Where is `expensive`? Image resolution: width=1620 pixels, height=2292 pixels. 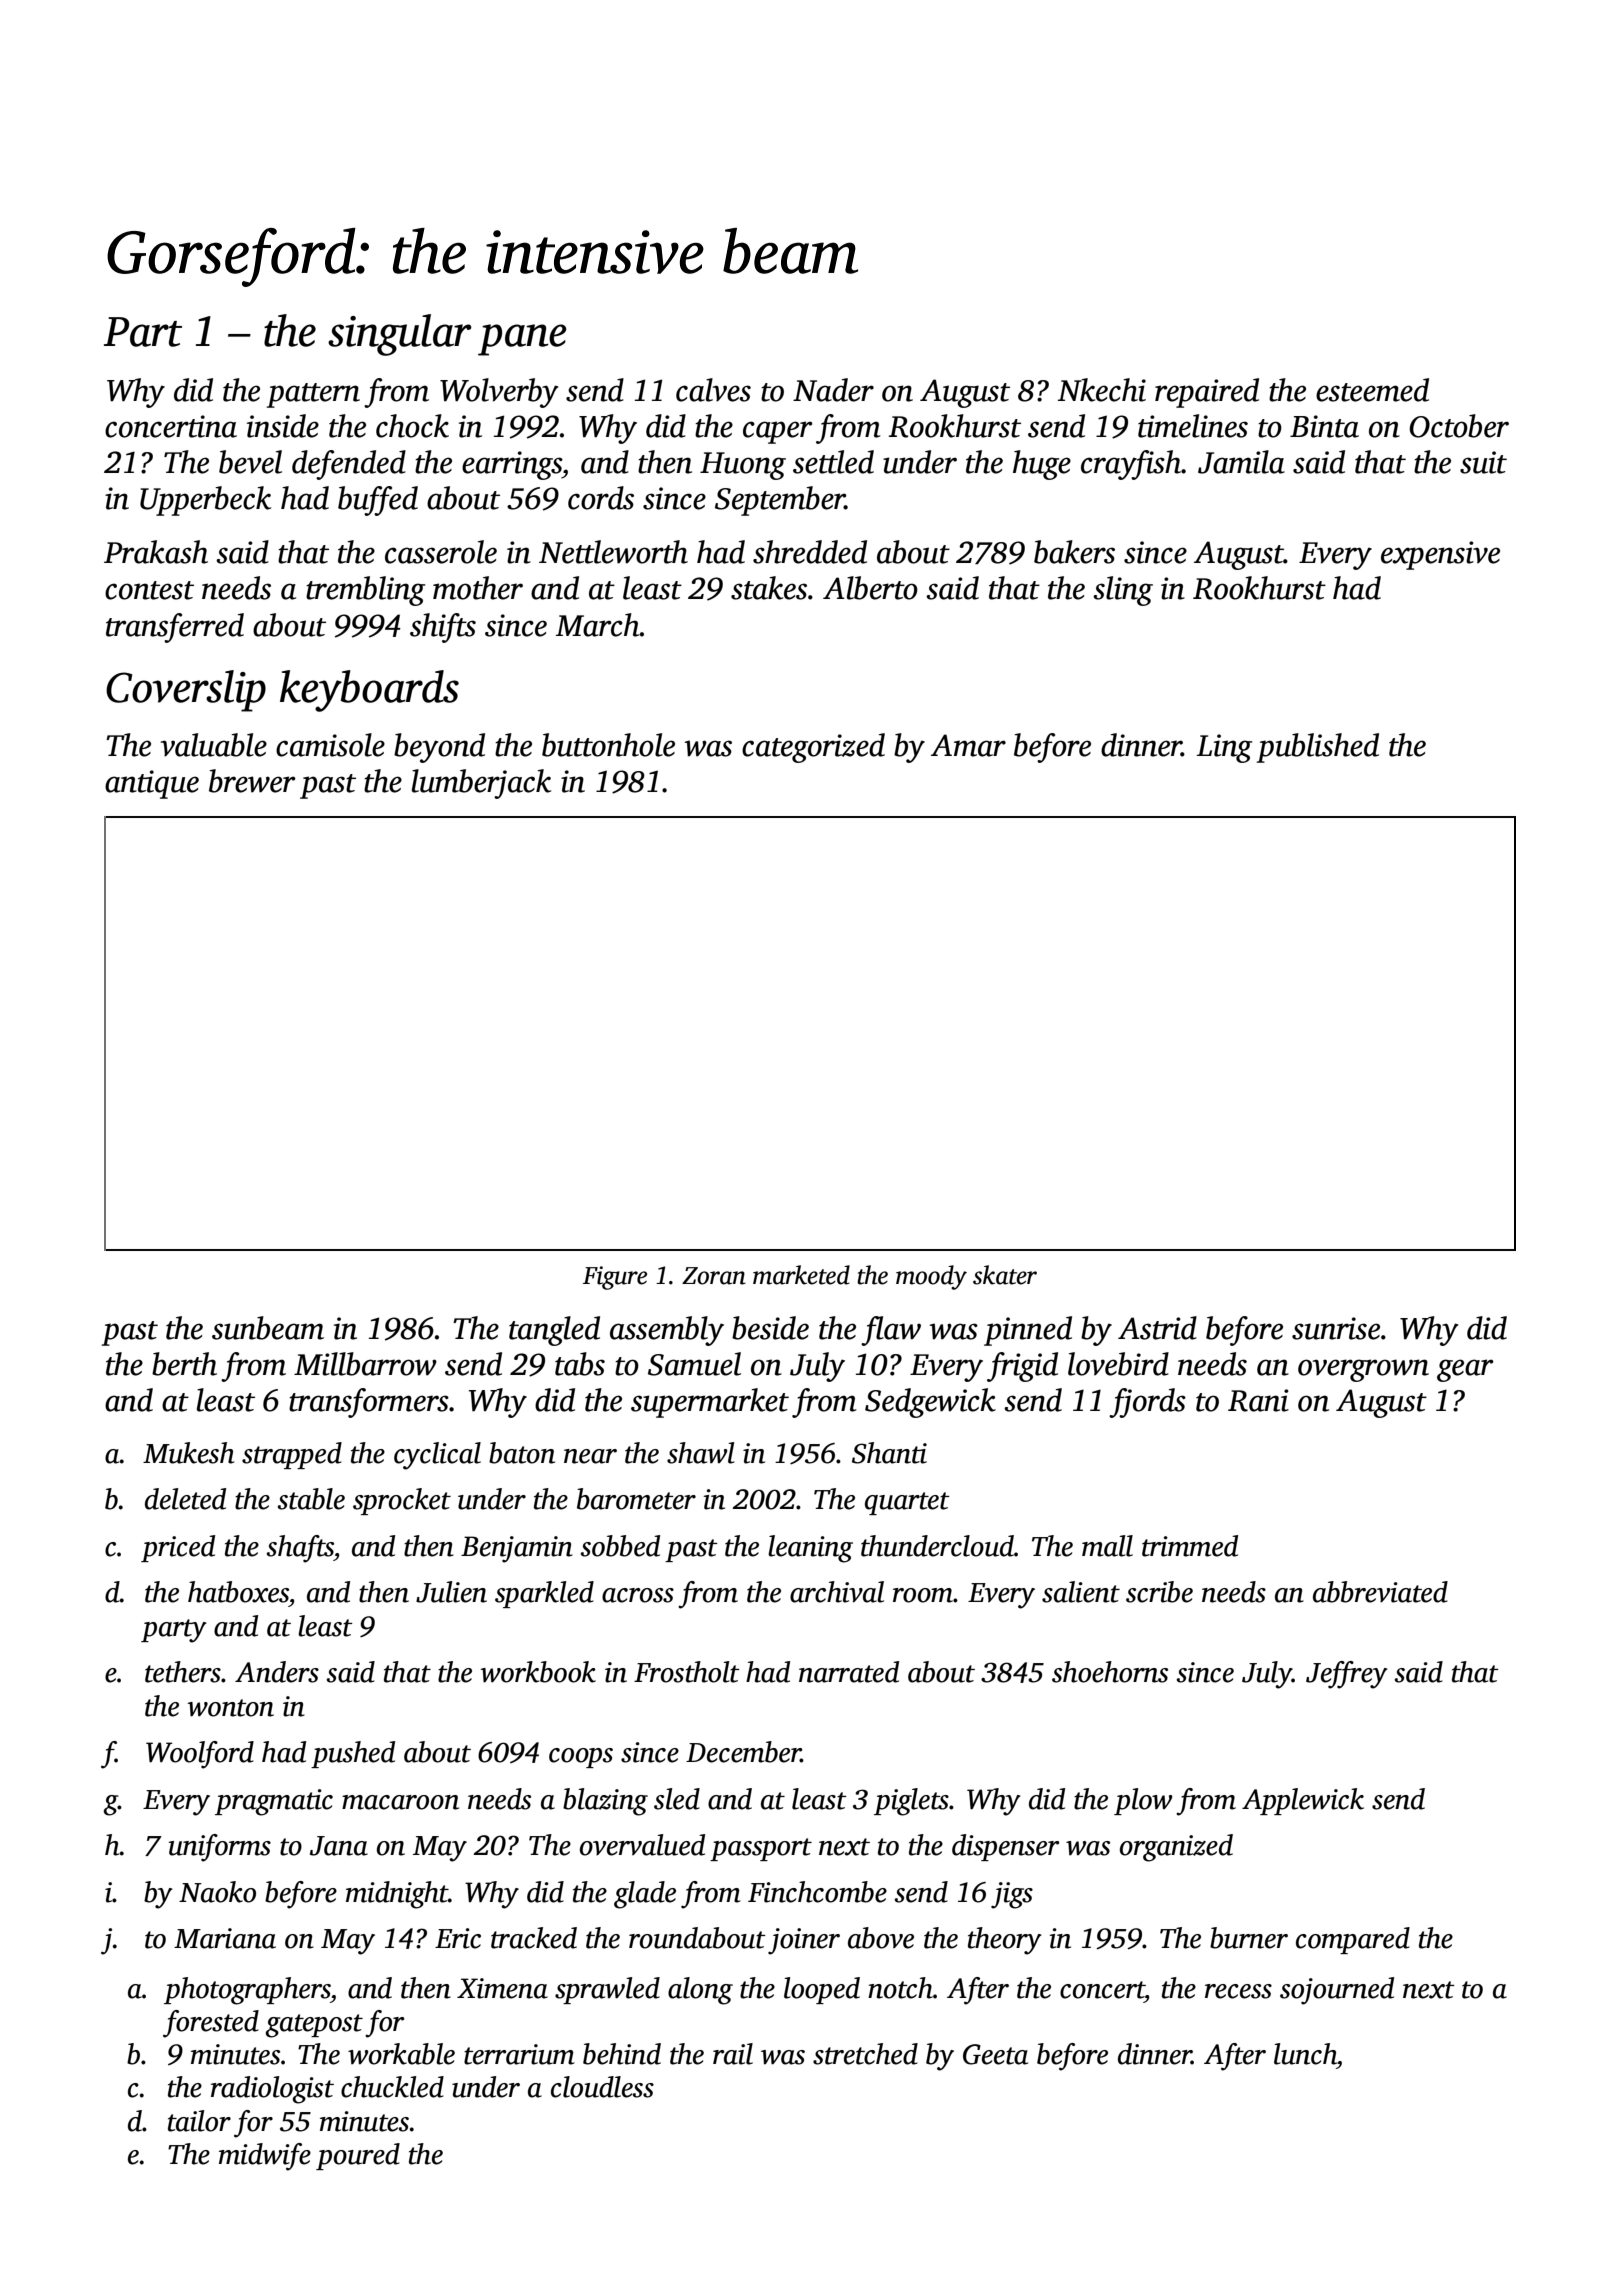 expensive is located at coordinates (1440, 555).
